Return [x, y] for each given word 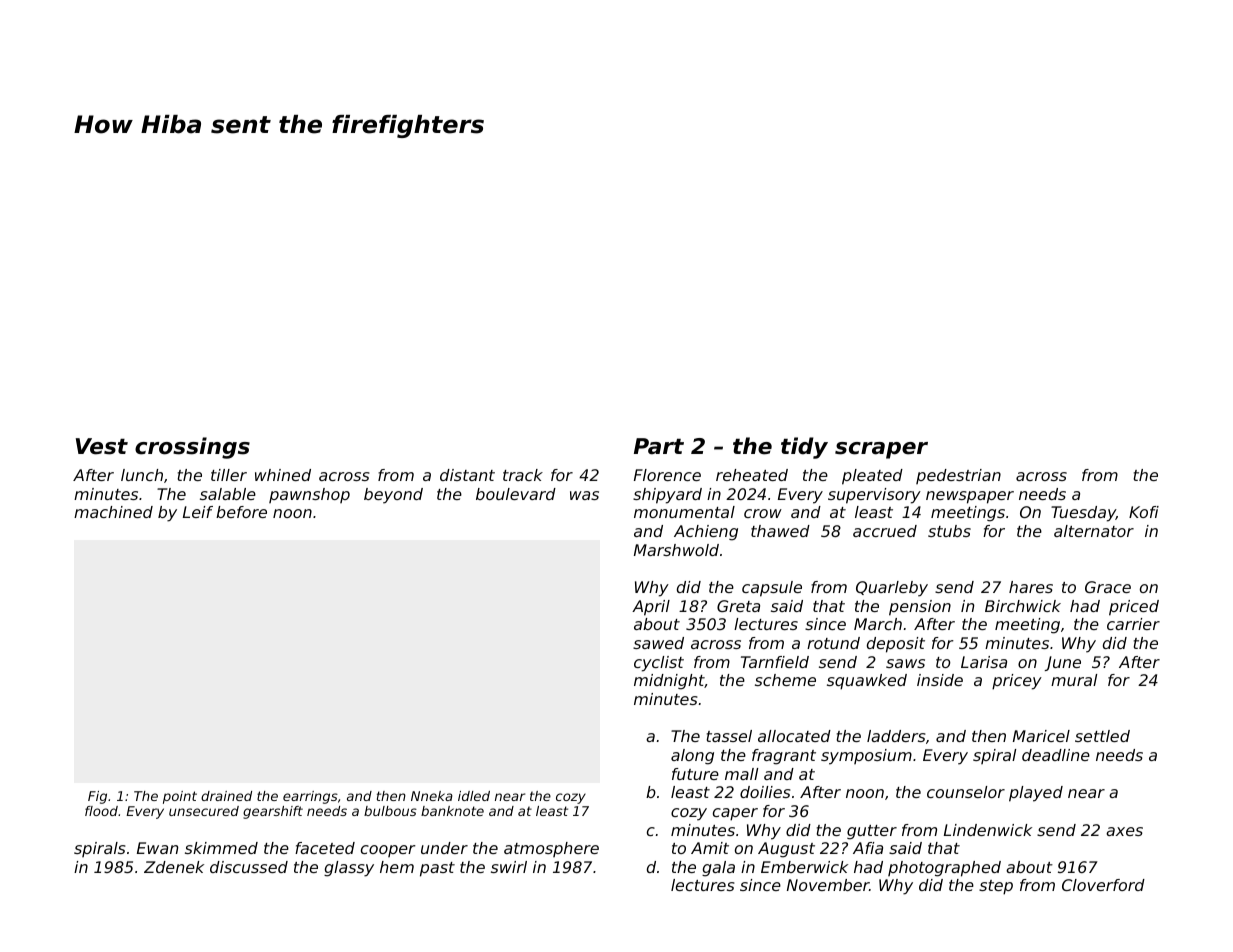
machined [113, 512]
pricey [1017, 682]
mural [1074, 680]
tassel [729, 736]
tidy [804, 448]
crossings [192, 448]
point [180, 797]
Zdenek [174, 867]
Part [659, 446]
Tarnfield [775, 662]
